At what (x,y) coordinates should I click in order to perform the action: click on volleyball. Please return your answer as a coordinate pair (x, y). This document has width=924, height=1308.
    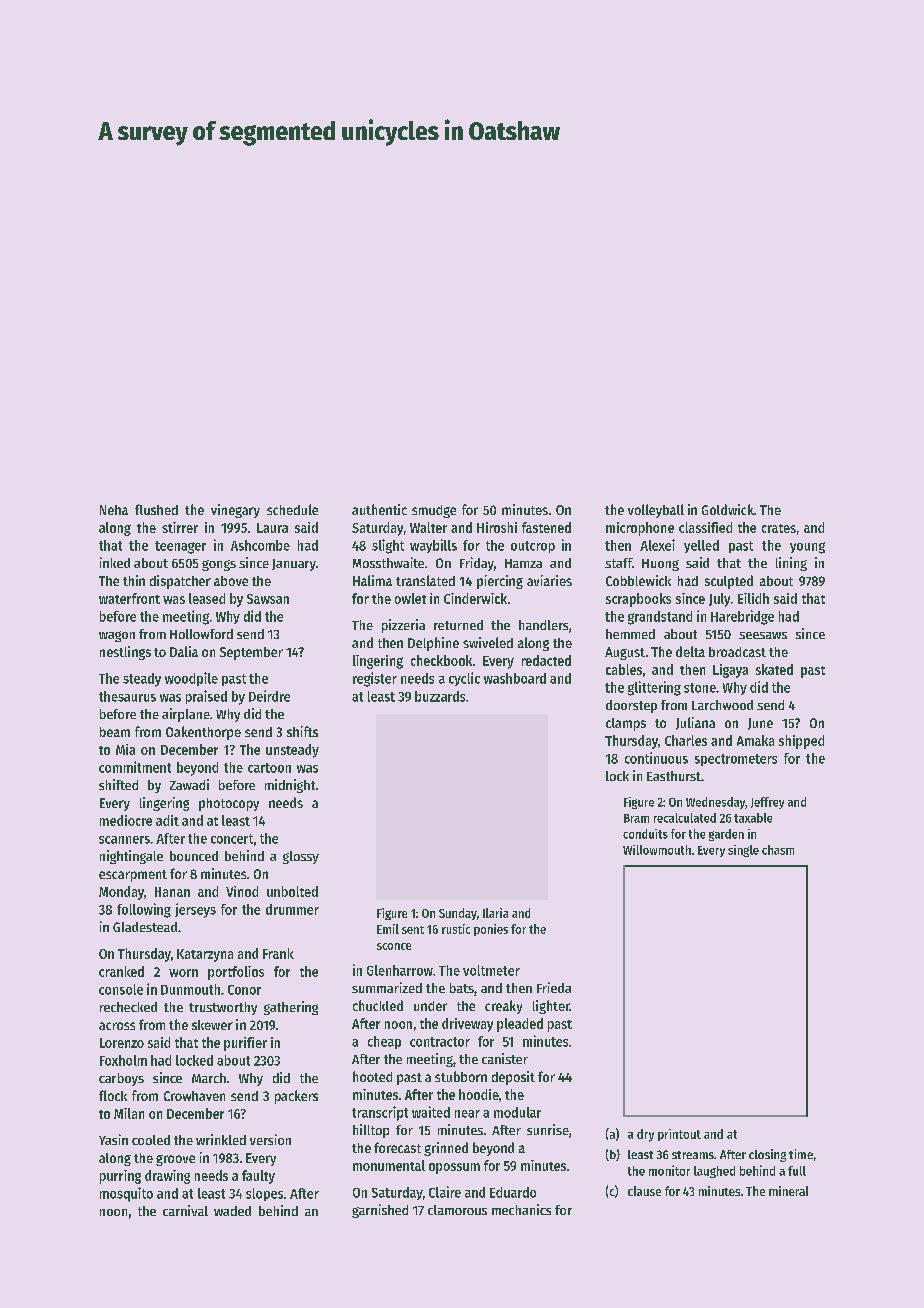
    Looking at the image, I should click on (656, 511).
